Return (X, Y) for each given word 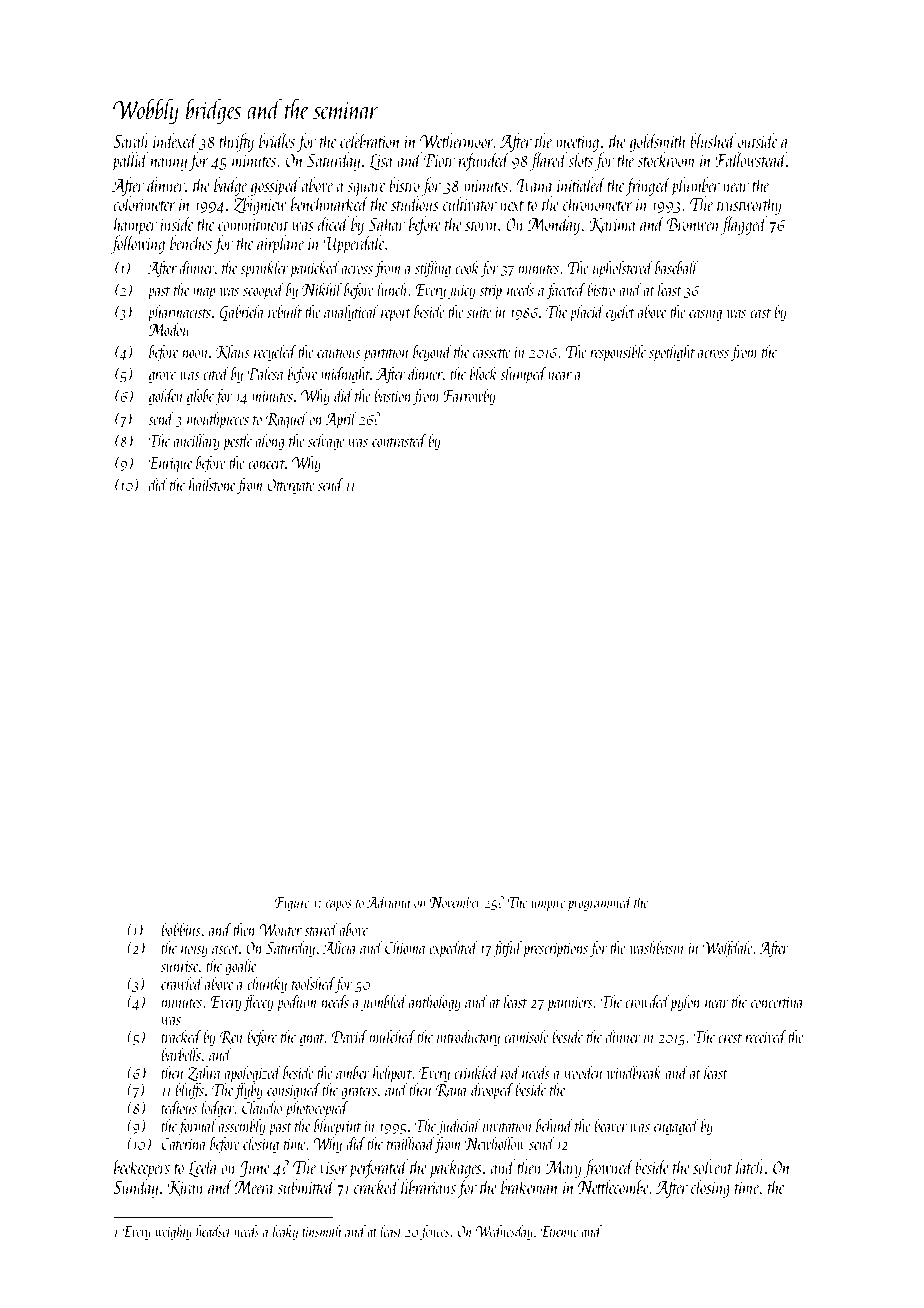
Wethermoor (457, 140)
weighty (173, 1232)
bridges (213, 111)
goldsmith (658, 142)
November (456, 901)
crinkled (476, 1072)
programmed (600, 903)
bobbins (181, 929)
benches (191, 242)
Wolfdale (728, 949)
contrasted (399, 440)
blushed (713, 140)
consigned (294, 1091)
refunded (484, 161)
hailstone (212, 484)
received (766, 1036)
